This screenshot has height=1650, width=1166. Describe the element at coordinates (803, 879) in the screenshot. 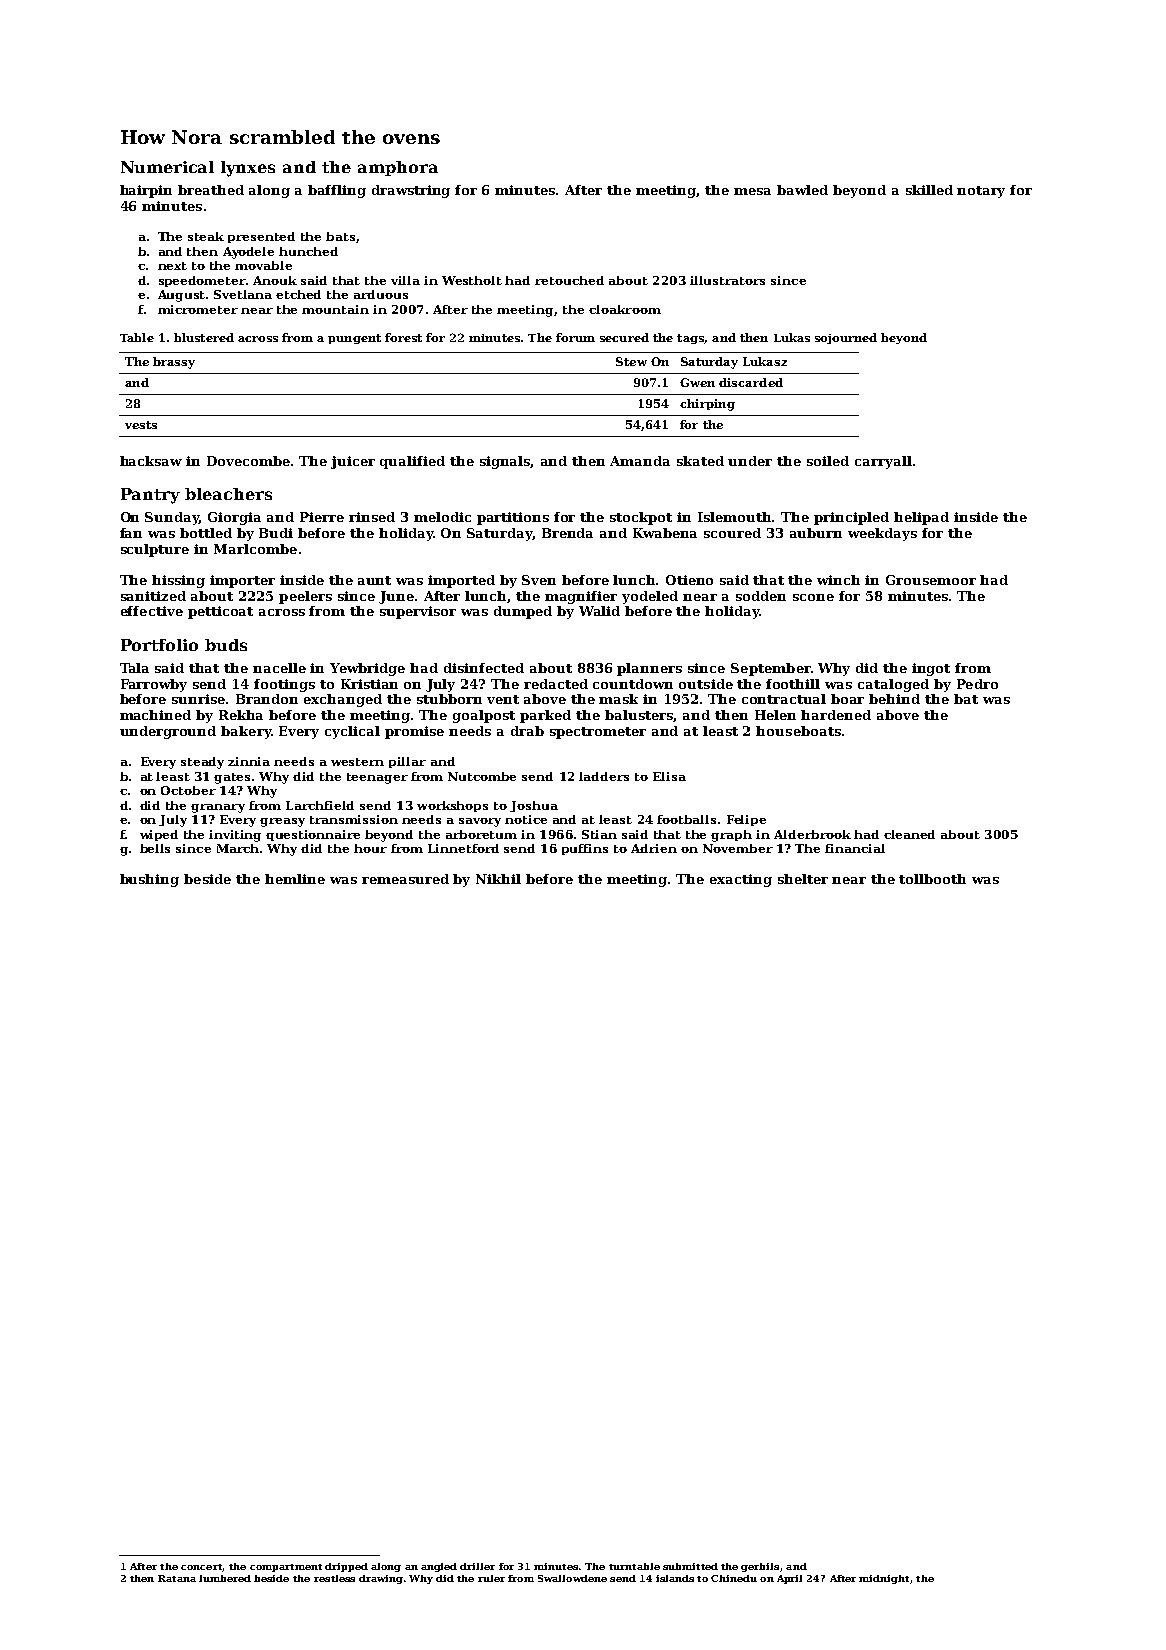

I see `shelter` at that location.
